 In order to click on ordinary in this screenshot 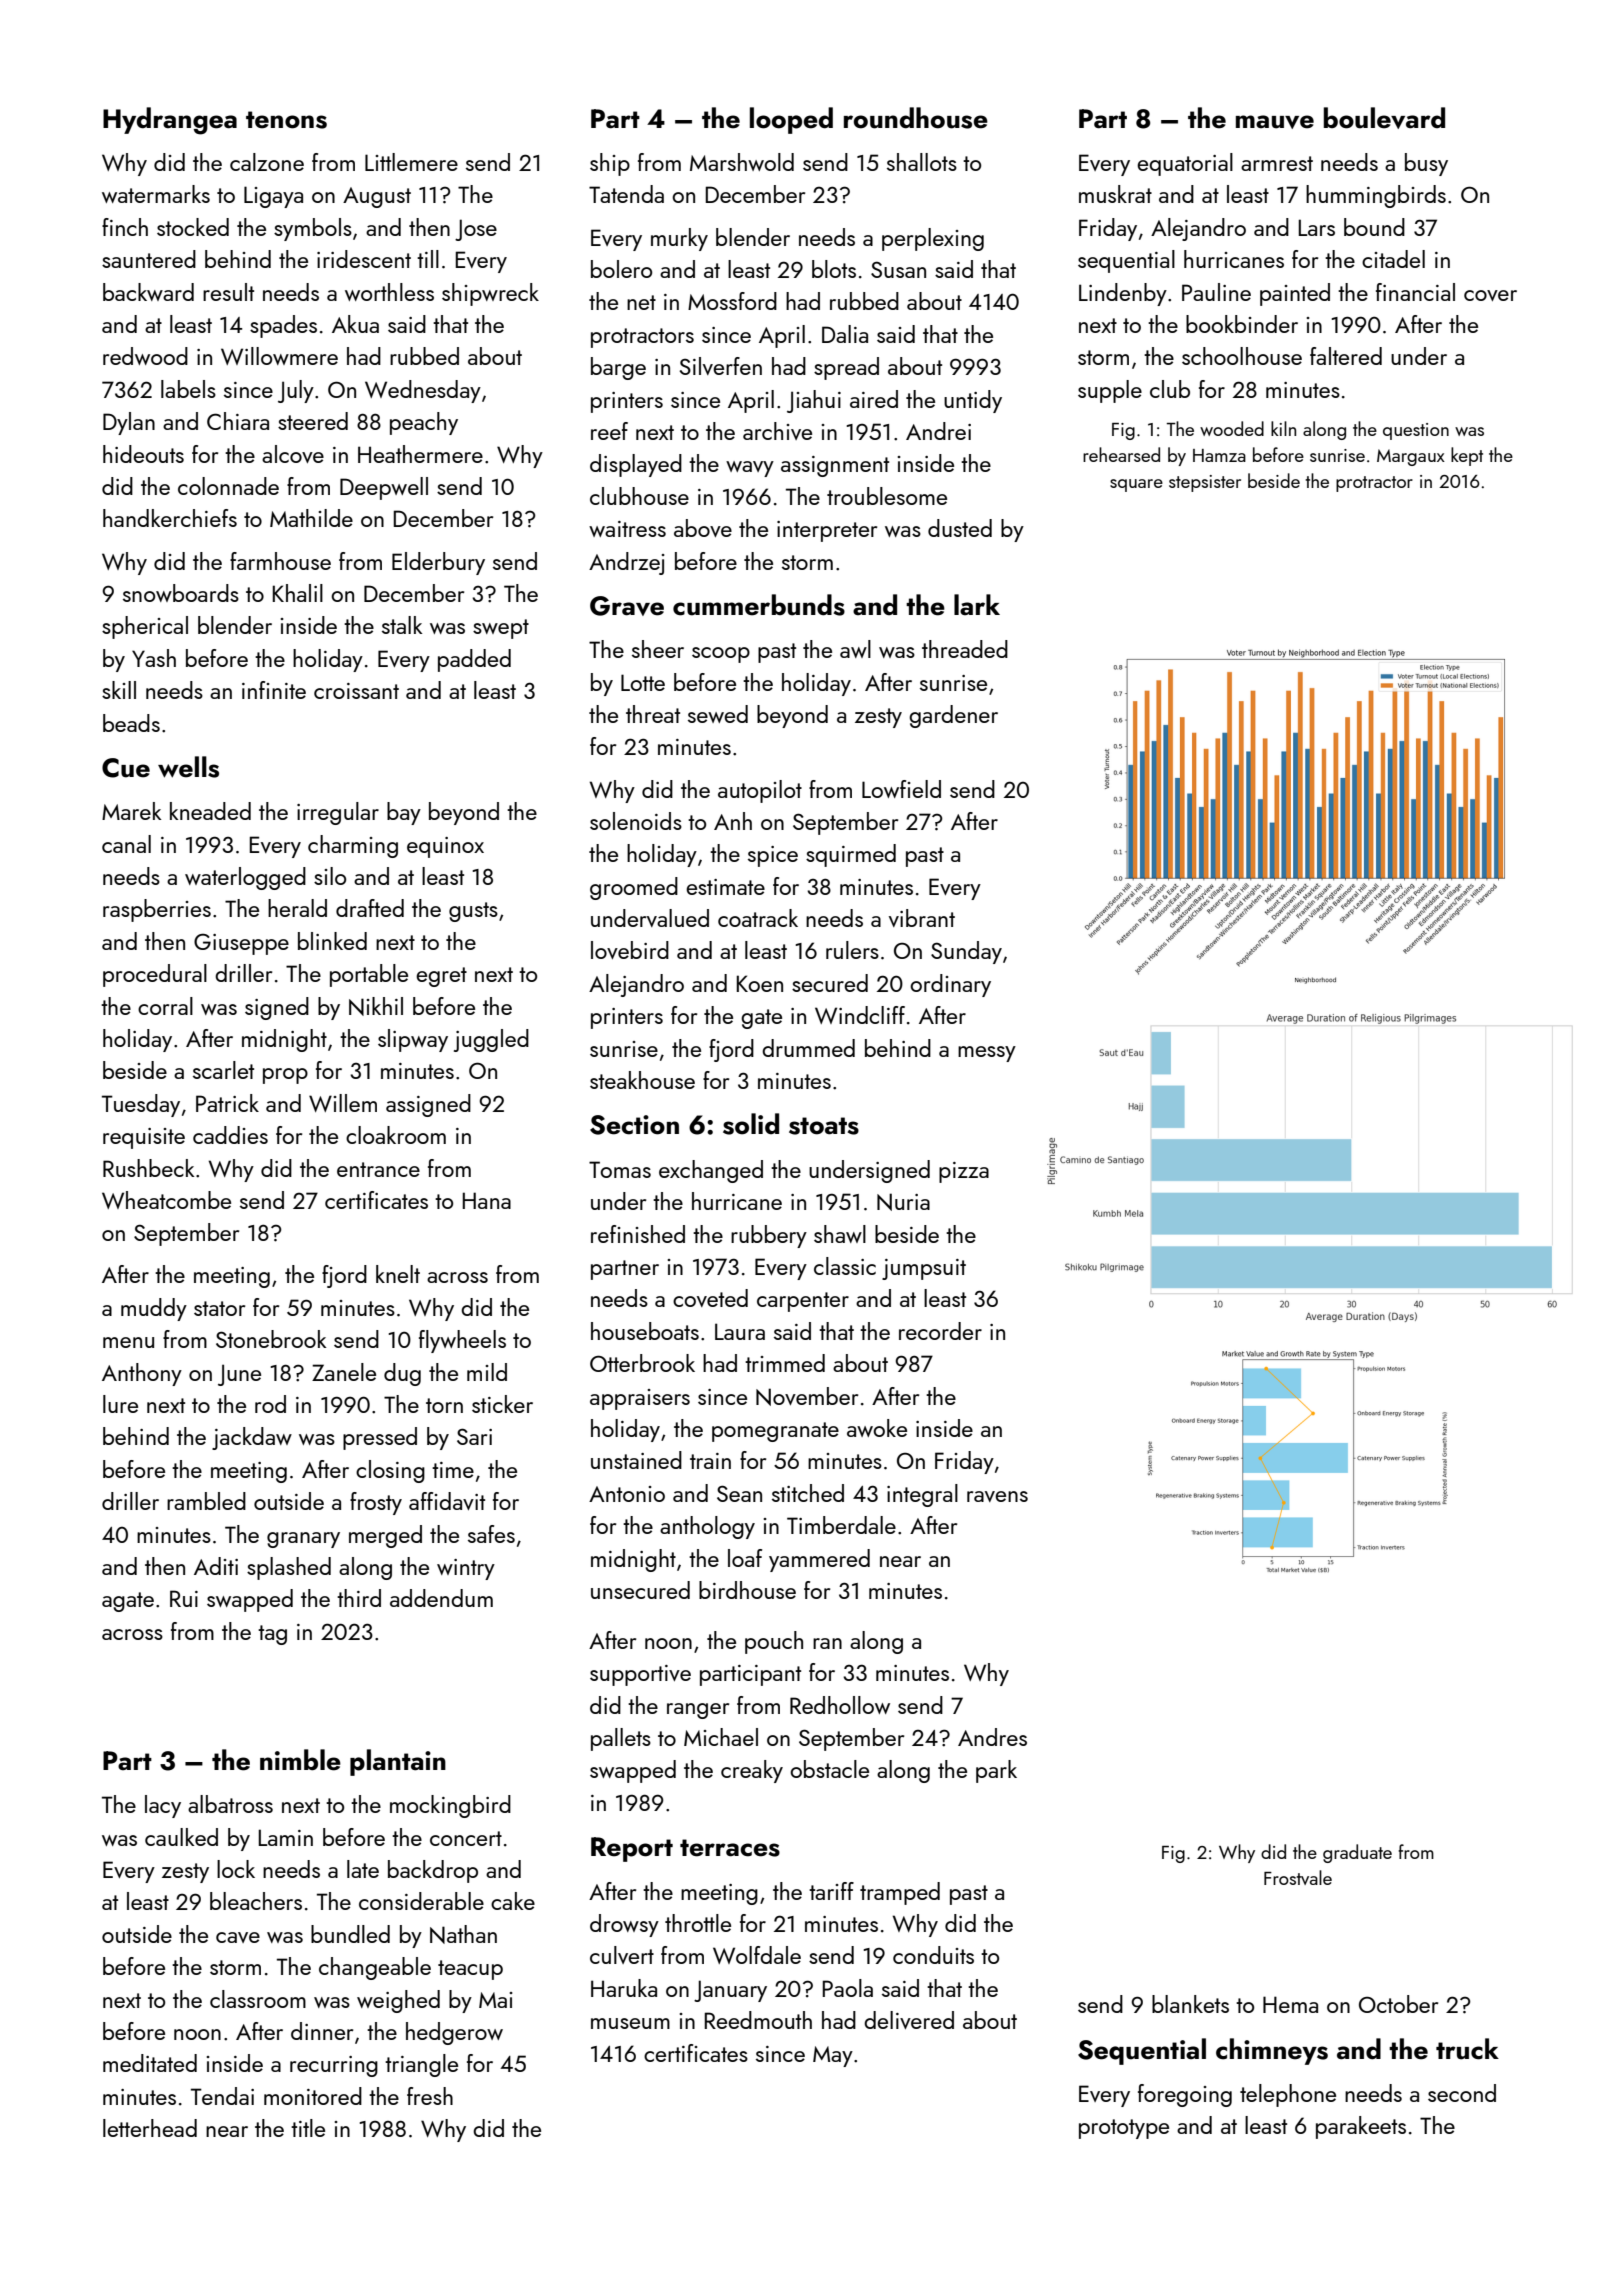, I will do `click(950, 985)`.
